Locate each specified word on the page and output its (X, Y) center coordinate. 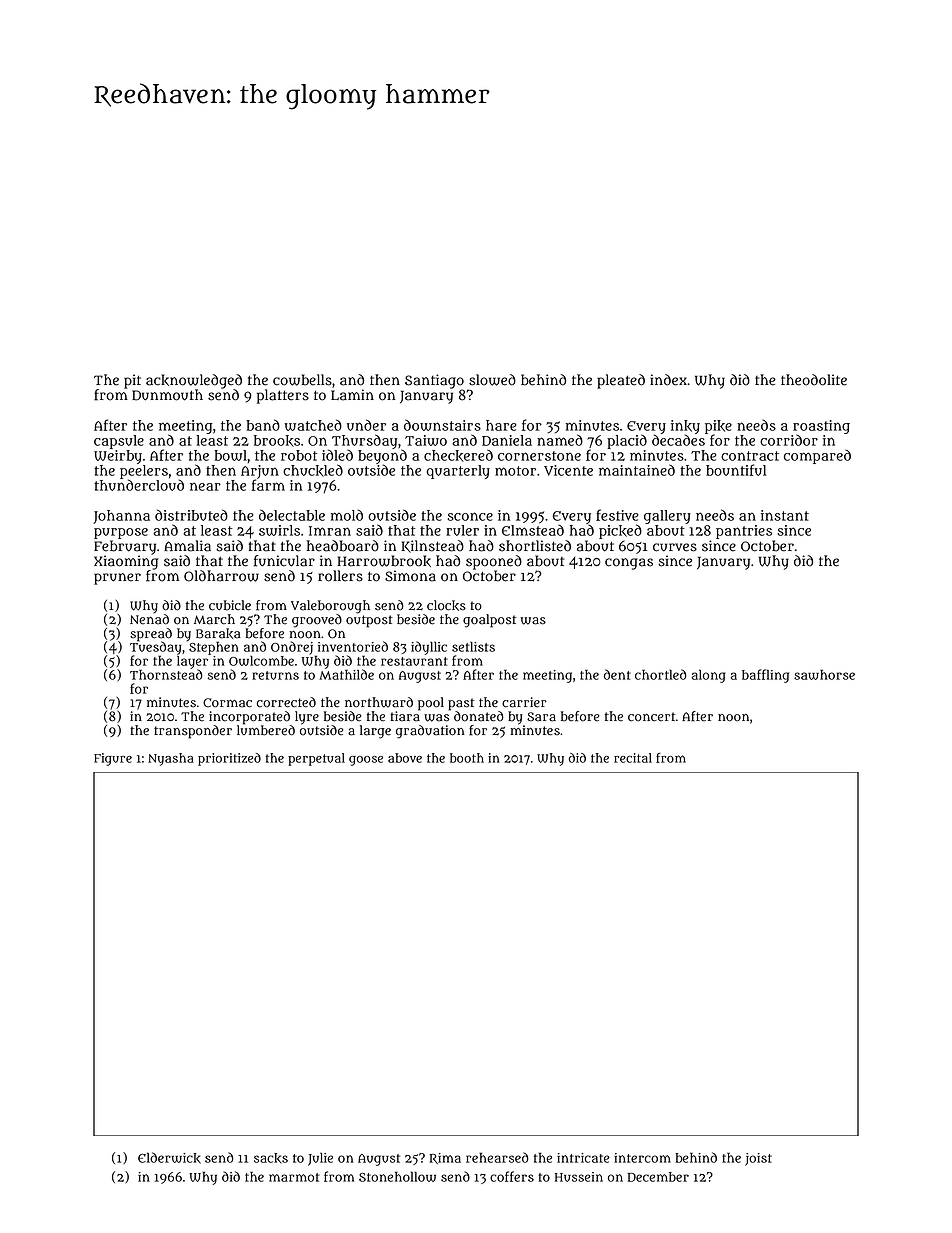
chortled (661, 674)
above (405, 758)
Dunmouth (167, 395)
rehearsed (497, 1157)
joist (758, 1159)
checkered (458, 455)
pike (718, 427)
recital (633, 758)
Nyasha (171, 759)
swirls (279, 530)
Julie (320, 1159)
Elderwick (169, 1158)
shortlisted (535, 546)
